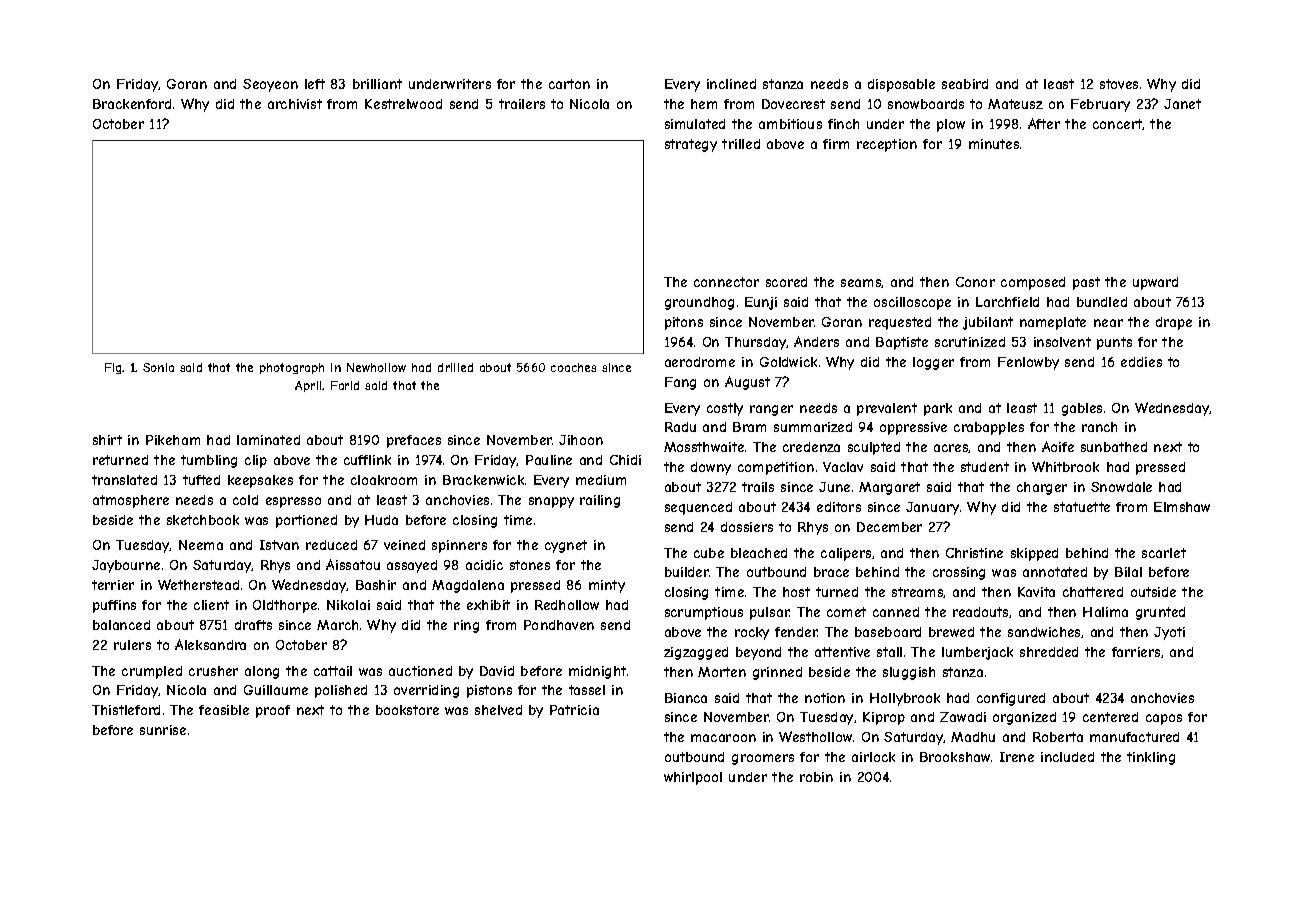  Describe the element at coordinates (1055, 572) in the image. I see `annotated` at that location.
